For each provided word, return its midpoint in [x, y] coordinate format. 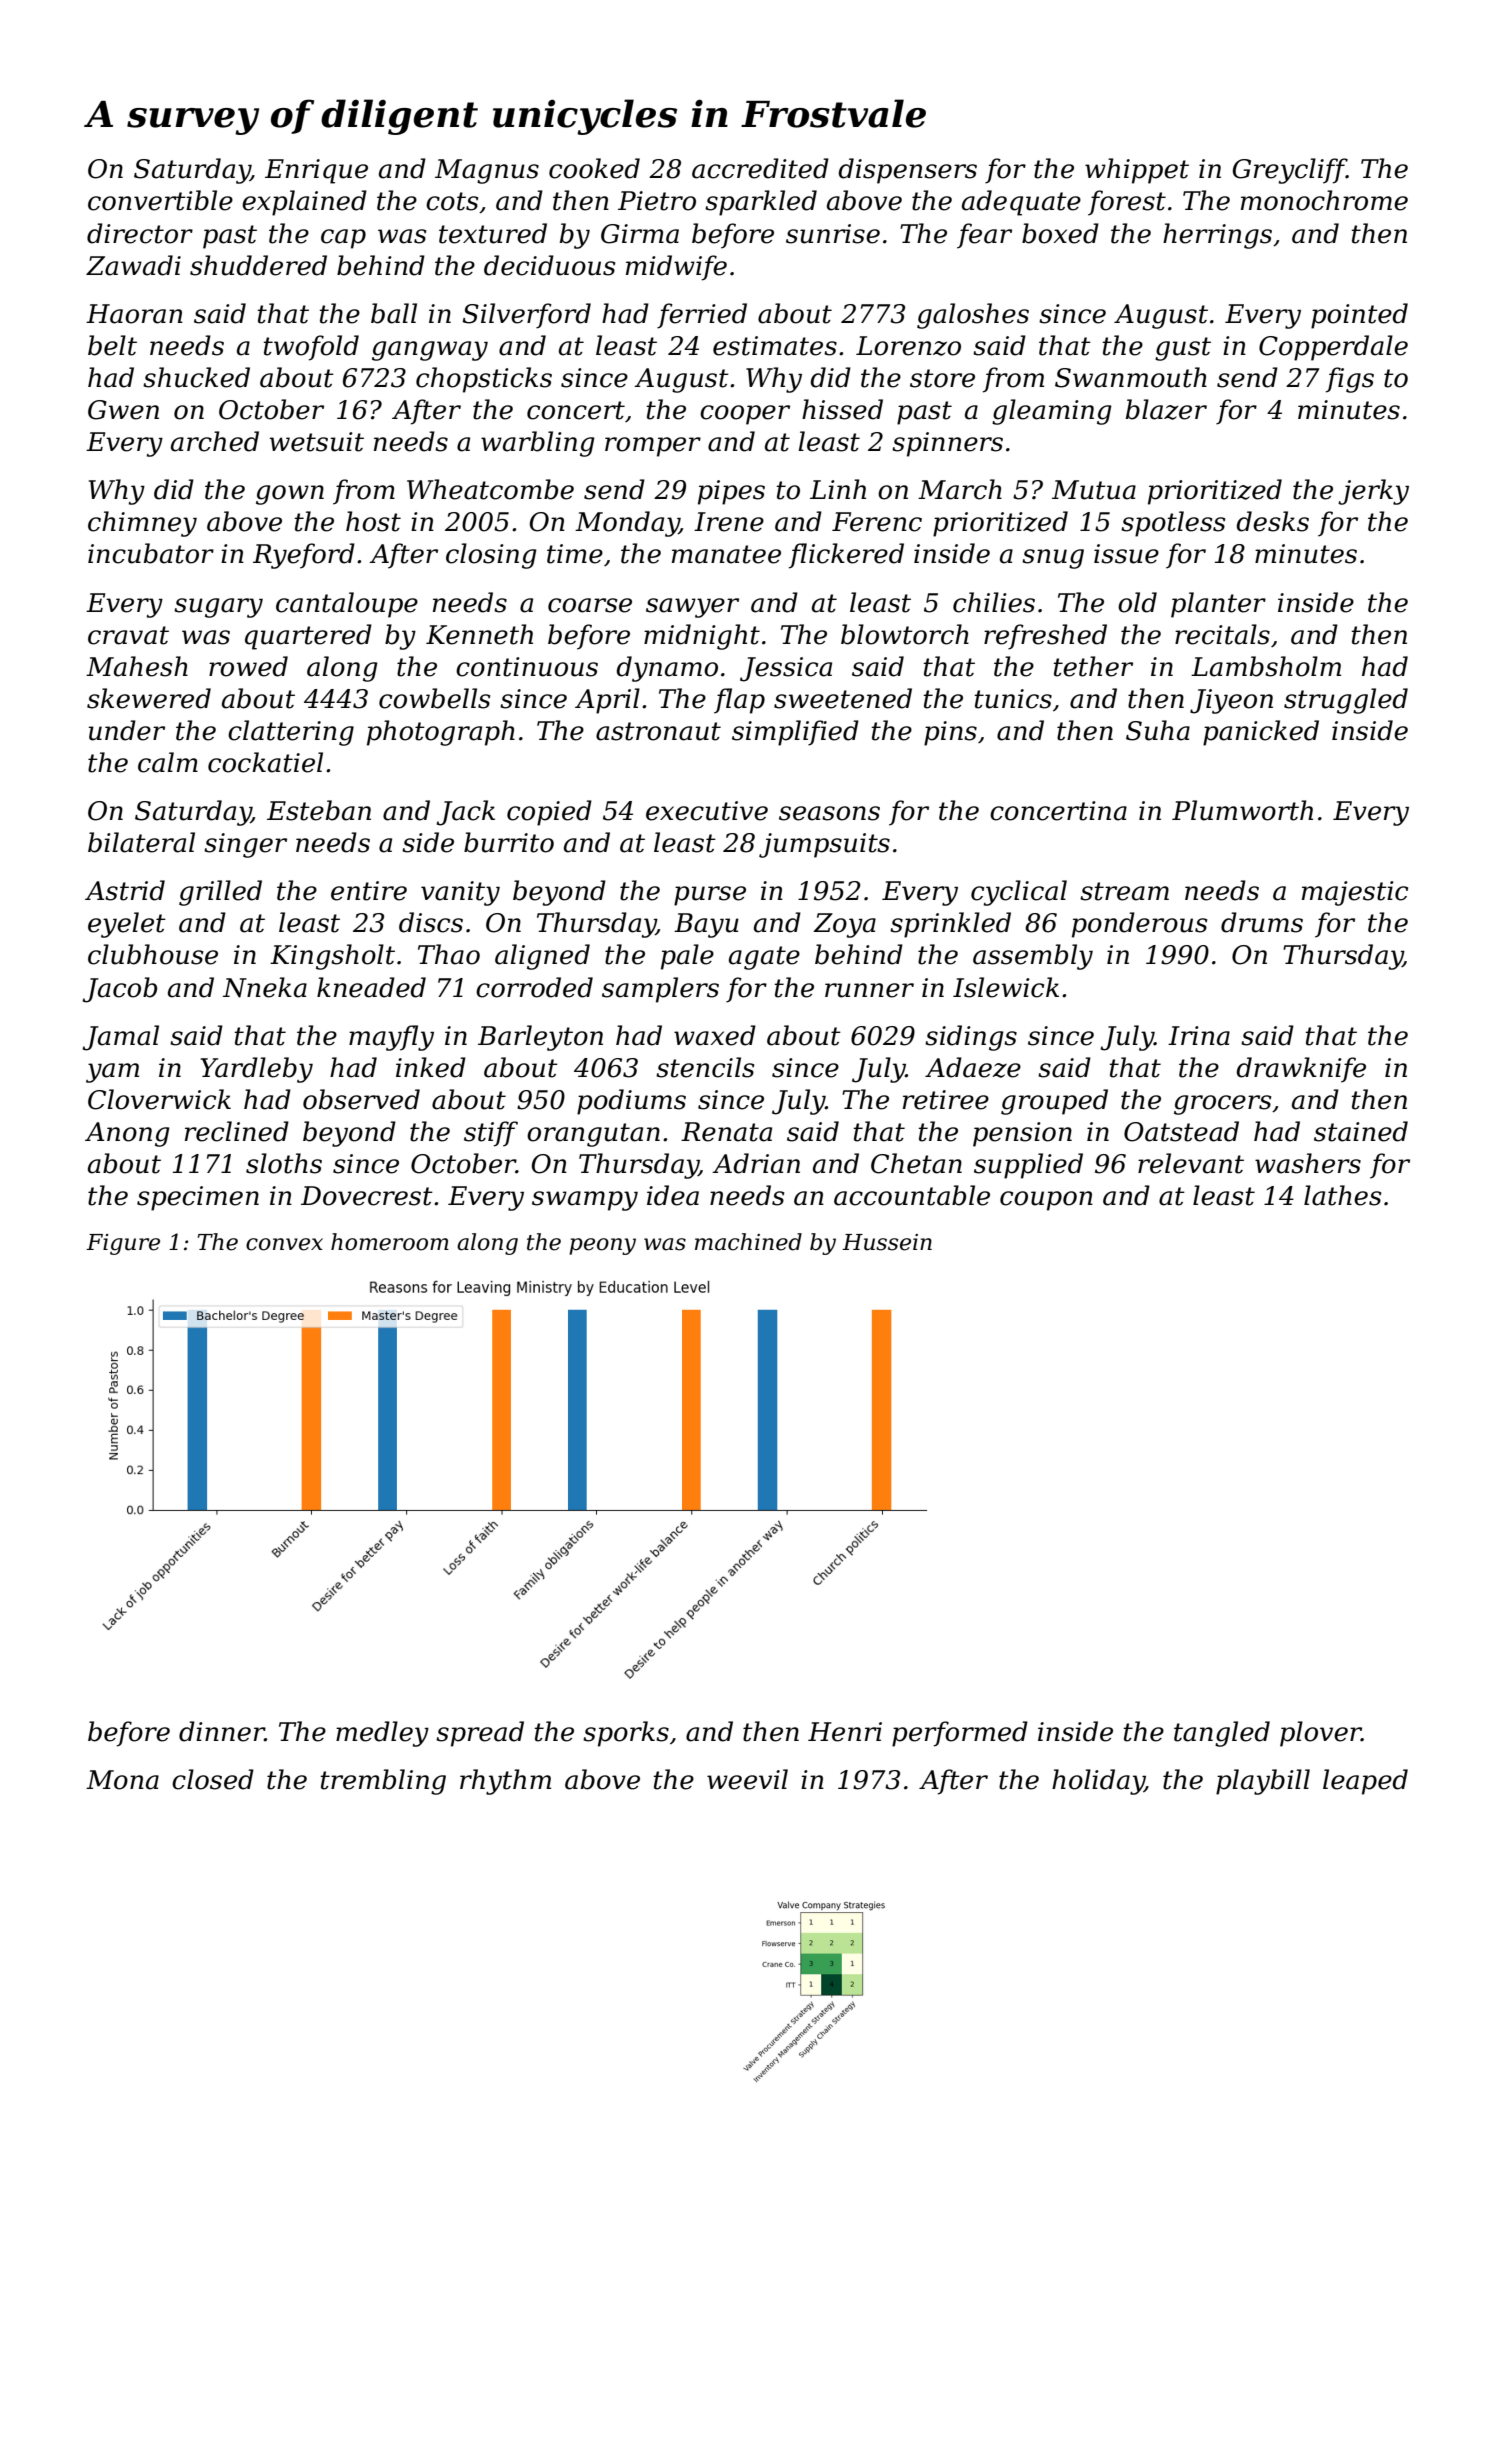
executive [707, 811]
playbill [1263, 1782]
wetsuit [317, 442]
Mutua [1094, 490]
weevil [747, 1779]
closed [213, 1779]
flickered [846, 556]
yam [112, 1073]
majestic [1355, 893]
